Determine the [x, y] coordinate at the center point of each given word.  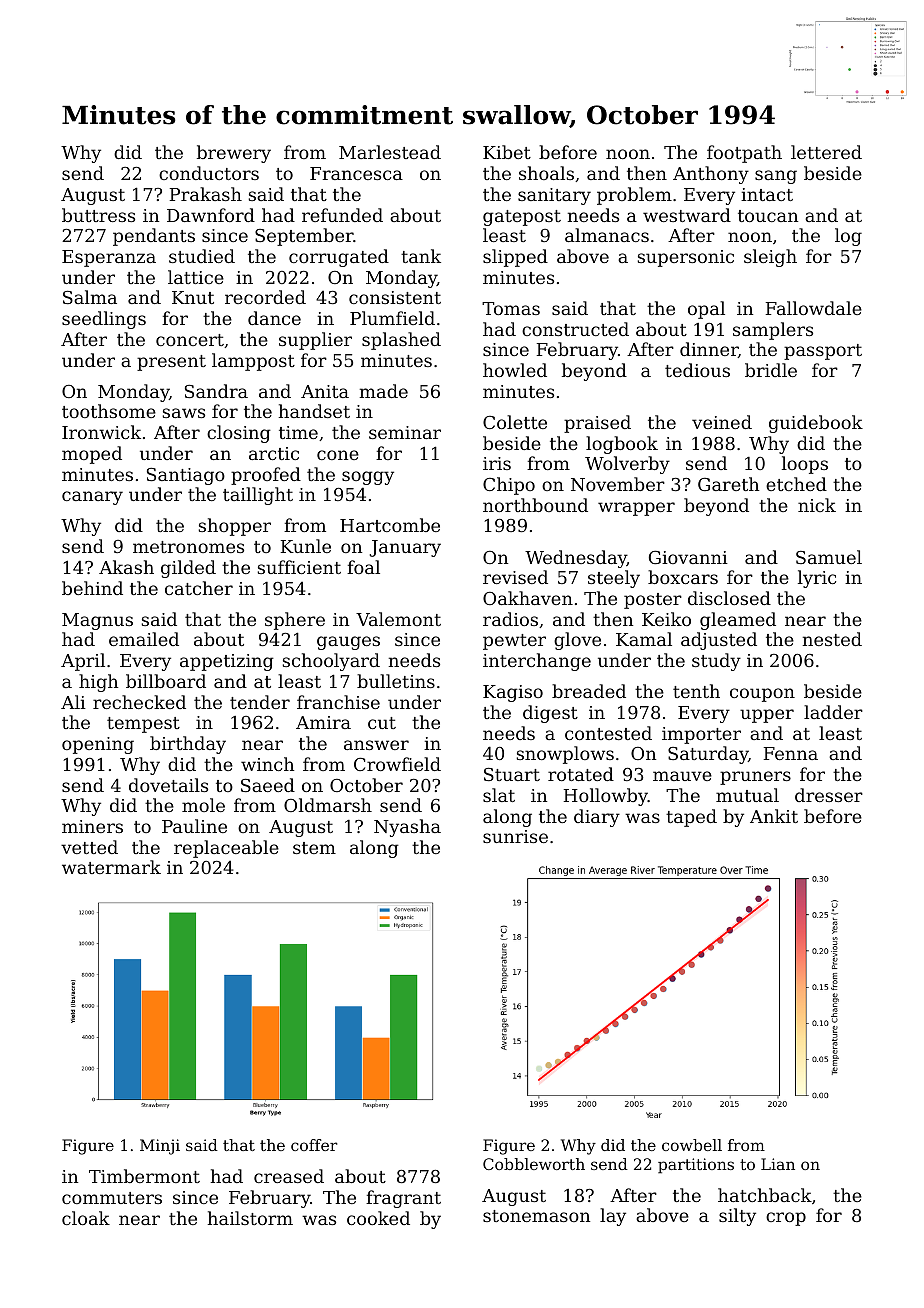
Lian [778, 1164]
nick [817, 505]
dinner [709, 350]
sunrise [515, 836]
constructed [575, 329]
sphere [295, 621]
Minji [160, 1147]
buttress [98, 215]
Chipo [509, 486]
